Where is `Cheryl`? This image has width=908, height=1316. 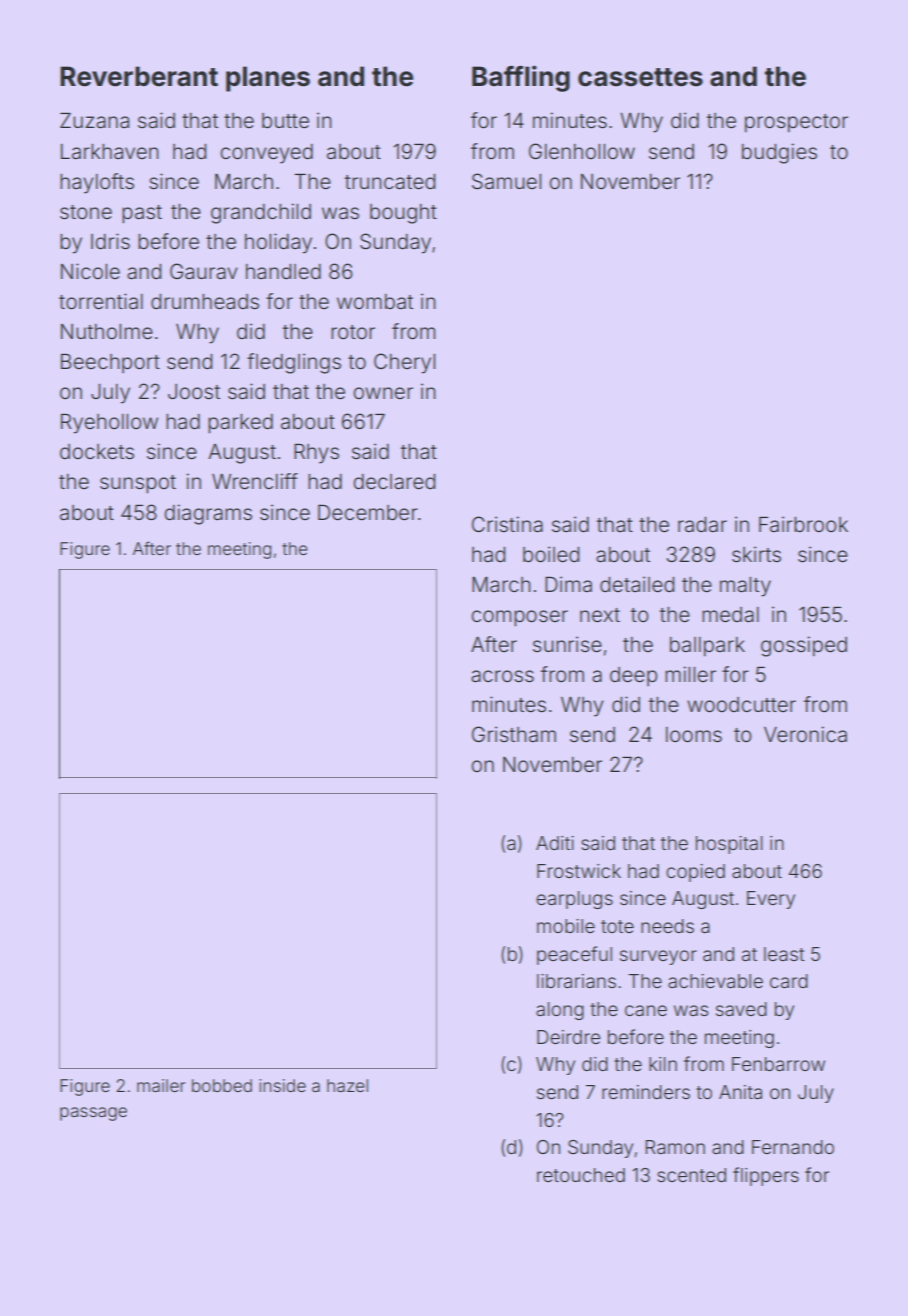 Cheryl is located at coordinates (404, 363).
